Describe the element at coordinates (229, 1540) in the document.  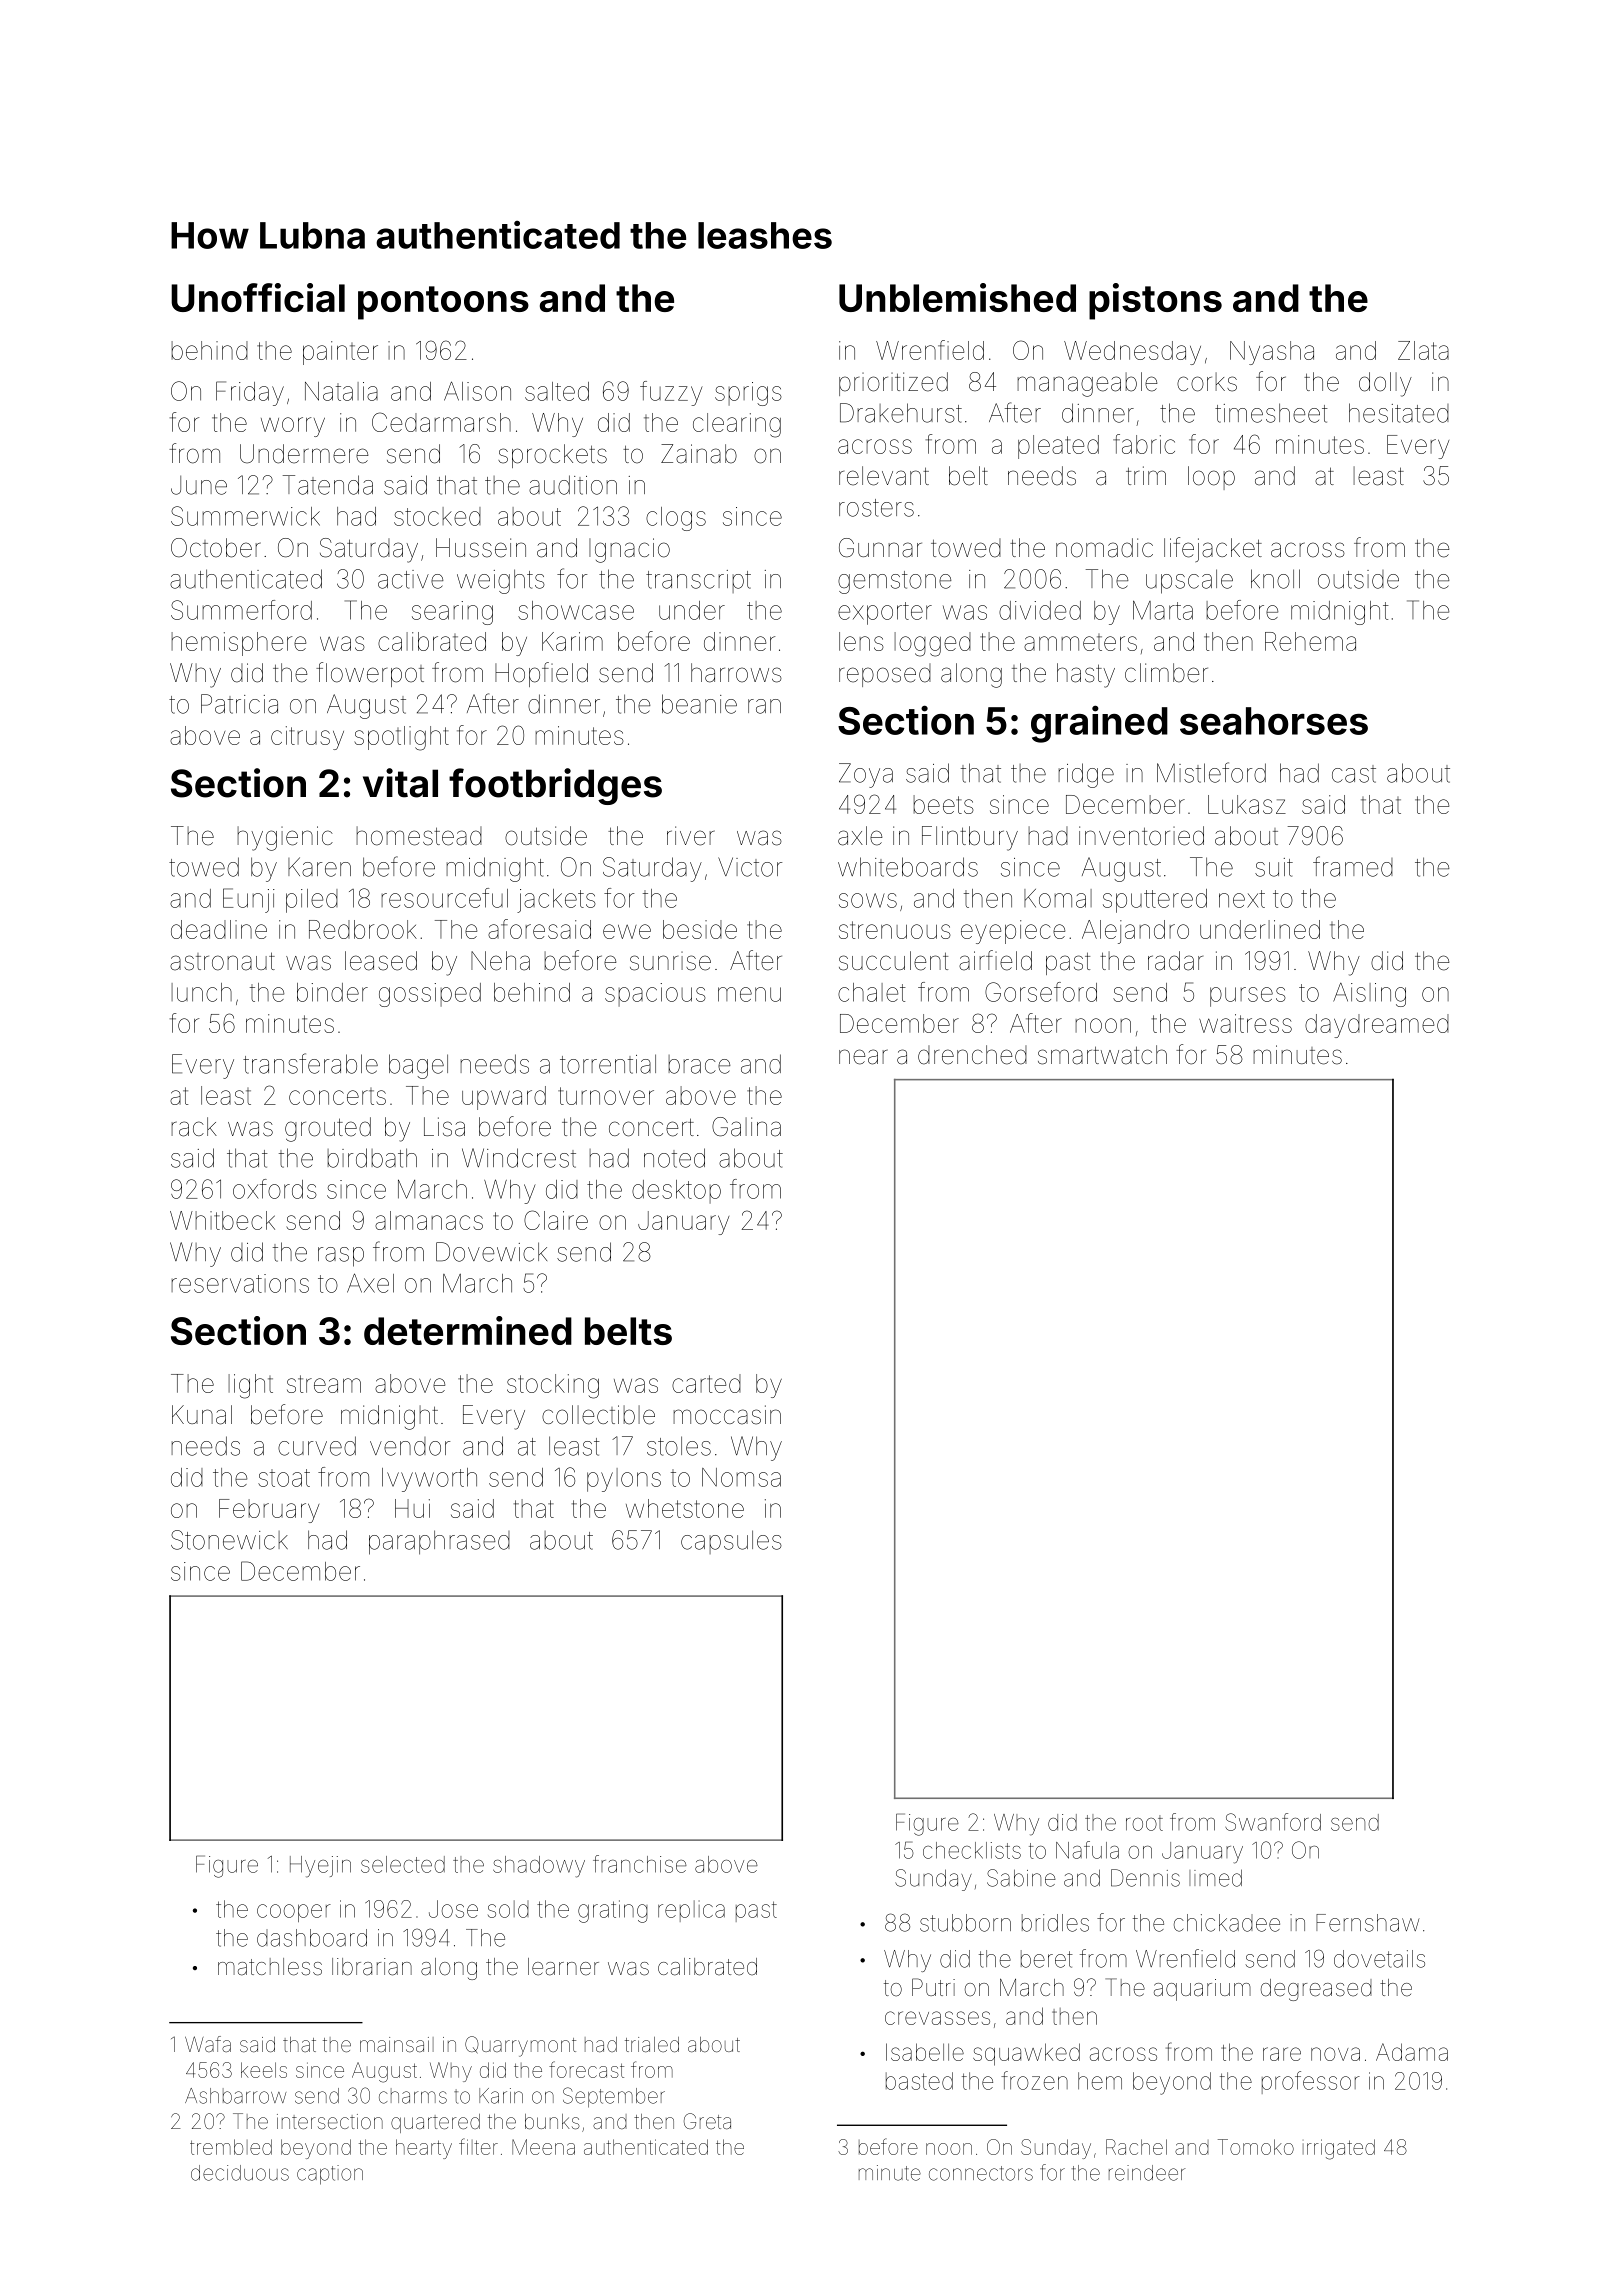
I see `Stonewick` at that location.
